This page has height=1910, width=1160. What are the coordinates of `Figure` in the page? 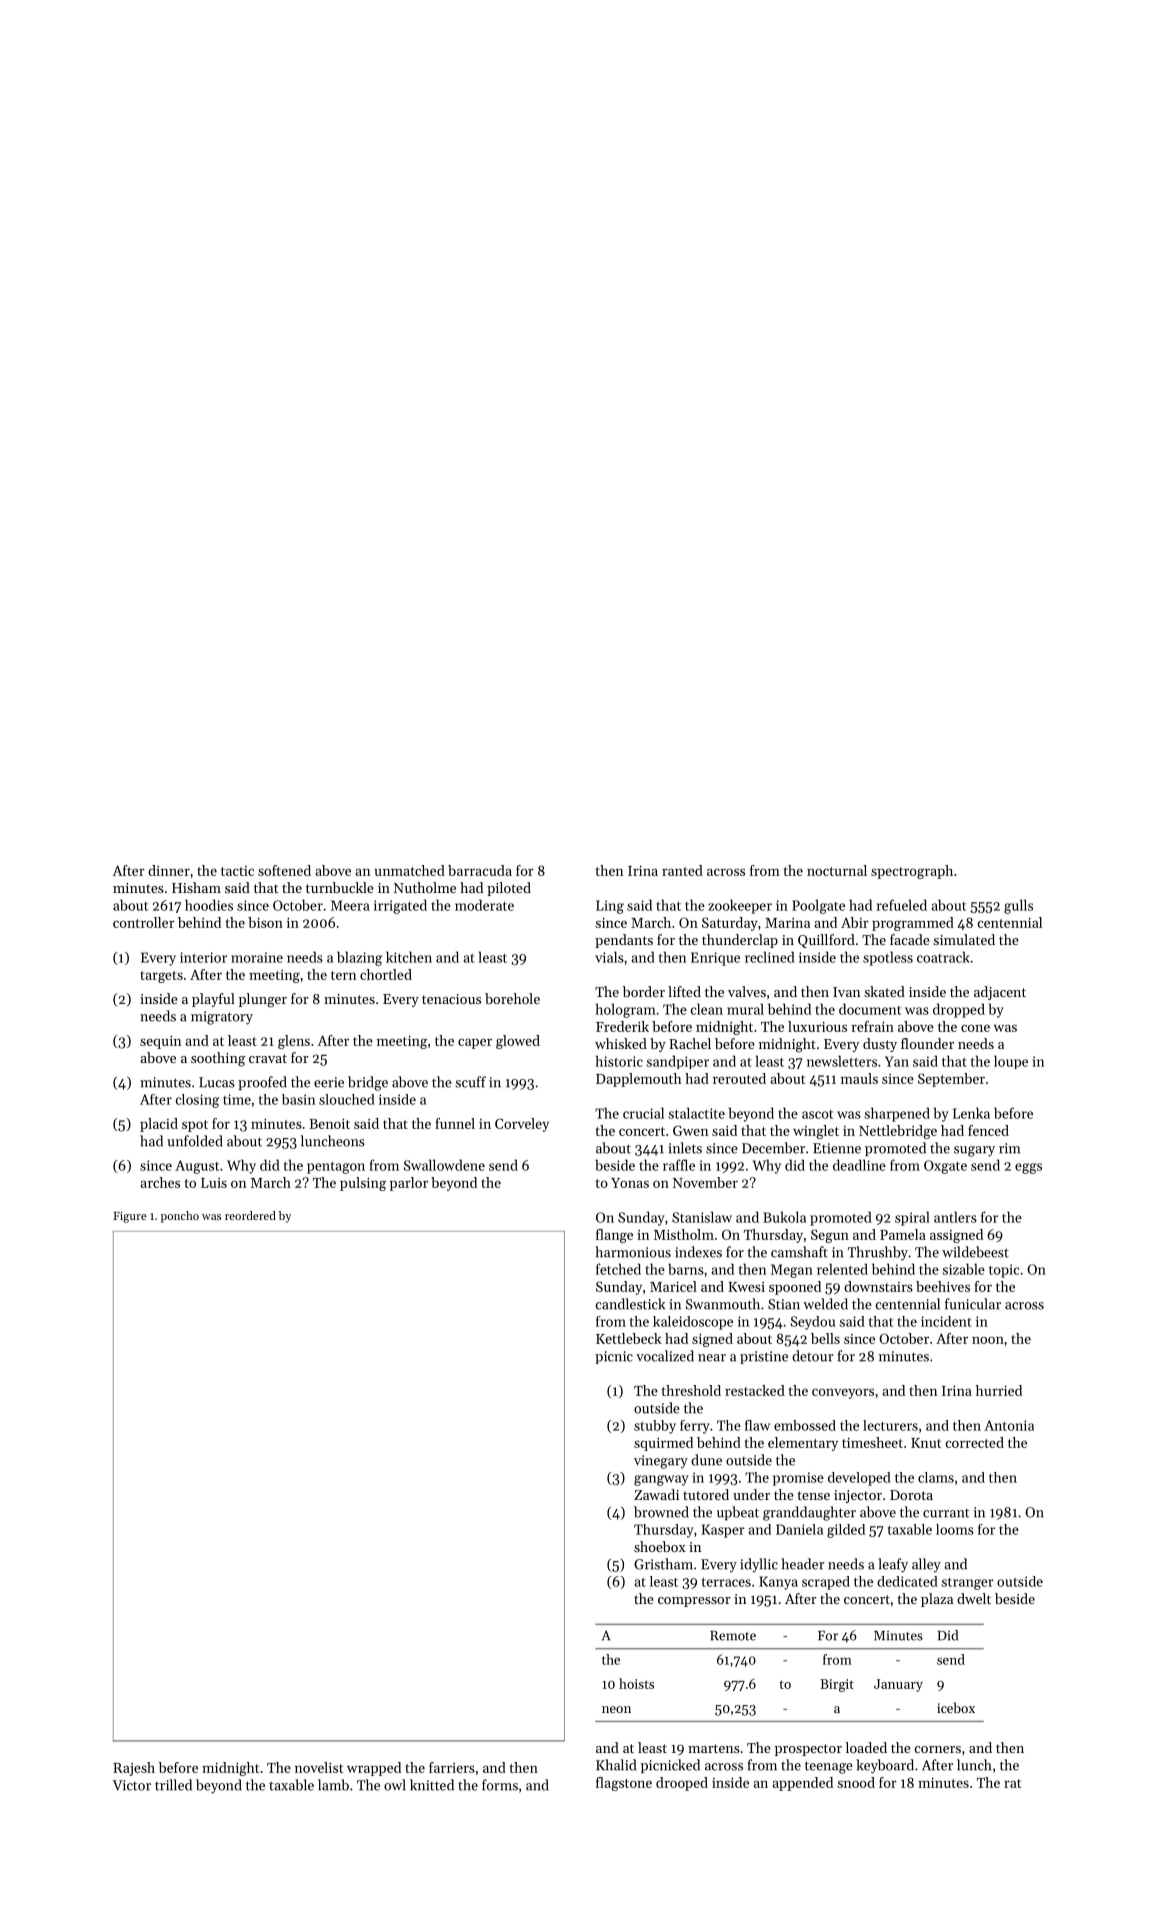 It's located at (130, 1217).
